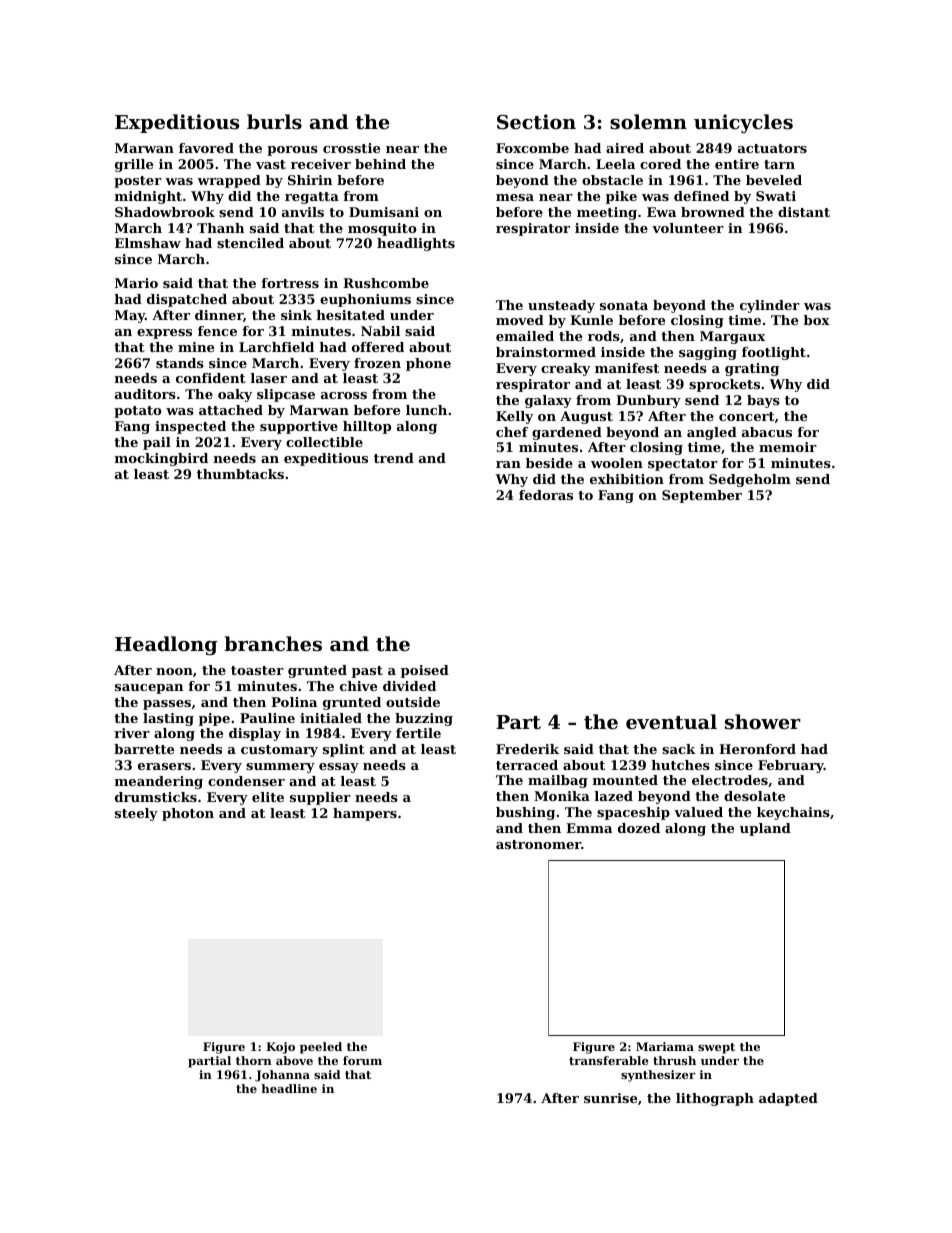 Image resolution: width=952 pixels, height=1233 pixels. What do you see at coordinates (136, 814) in the image?
I see `steely` at bounding box center [136, 814].
